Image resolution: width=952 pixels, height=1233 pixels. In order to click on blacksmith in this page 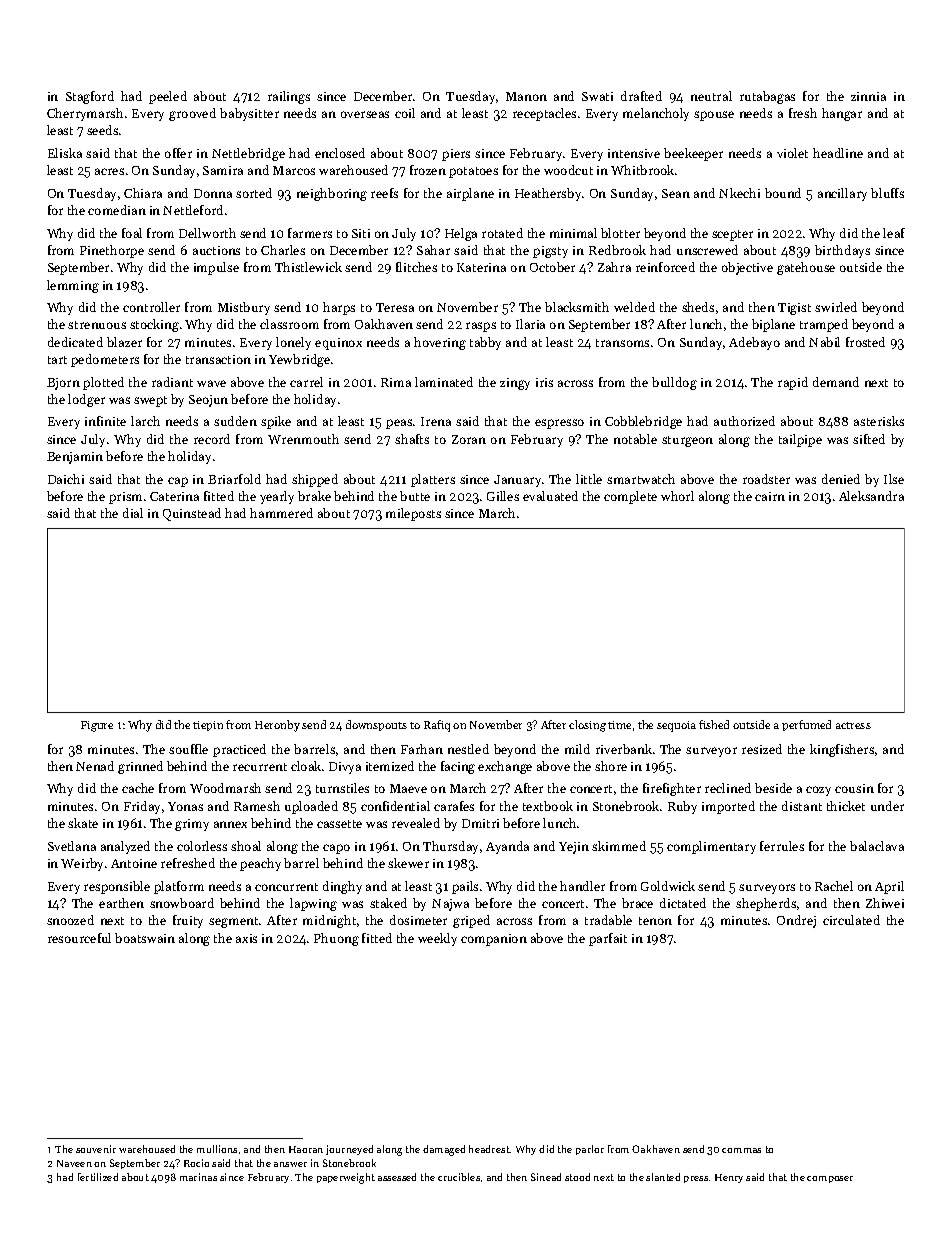, I will do `click(577, 307)`.
